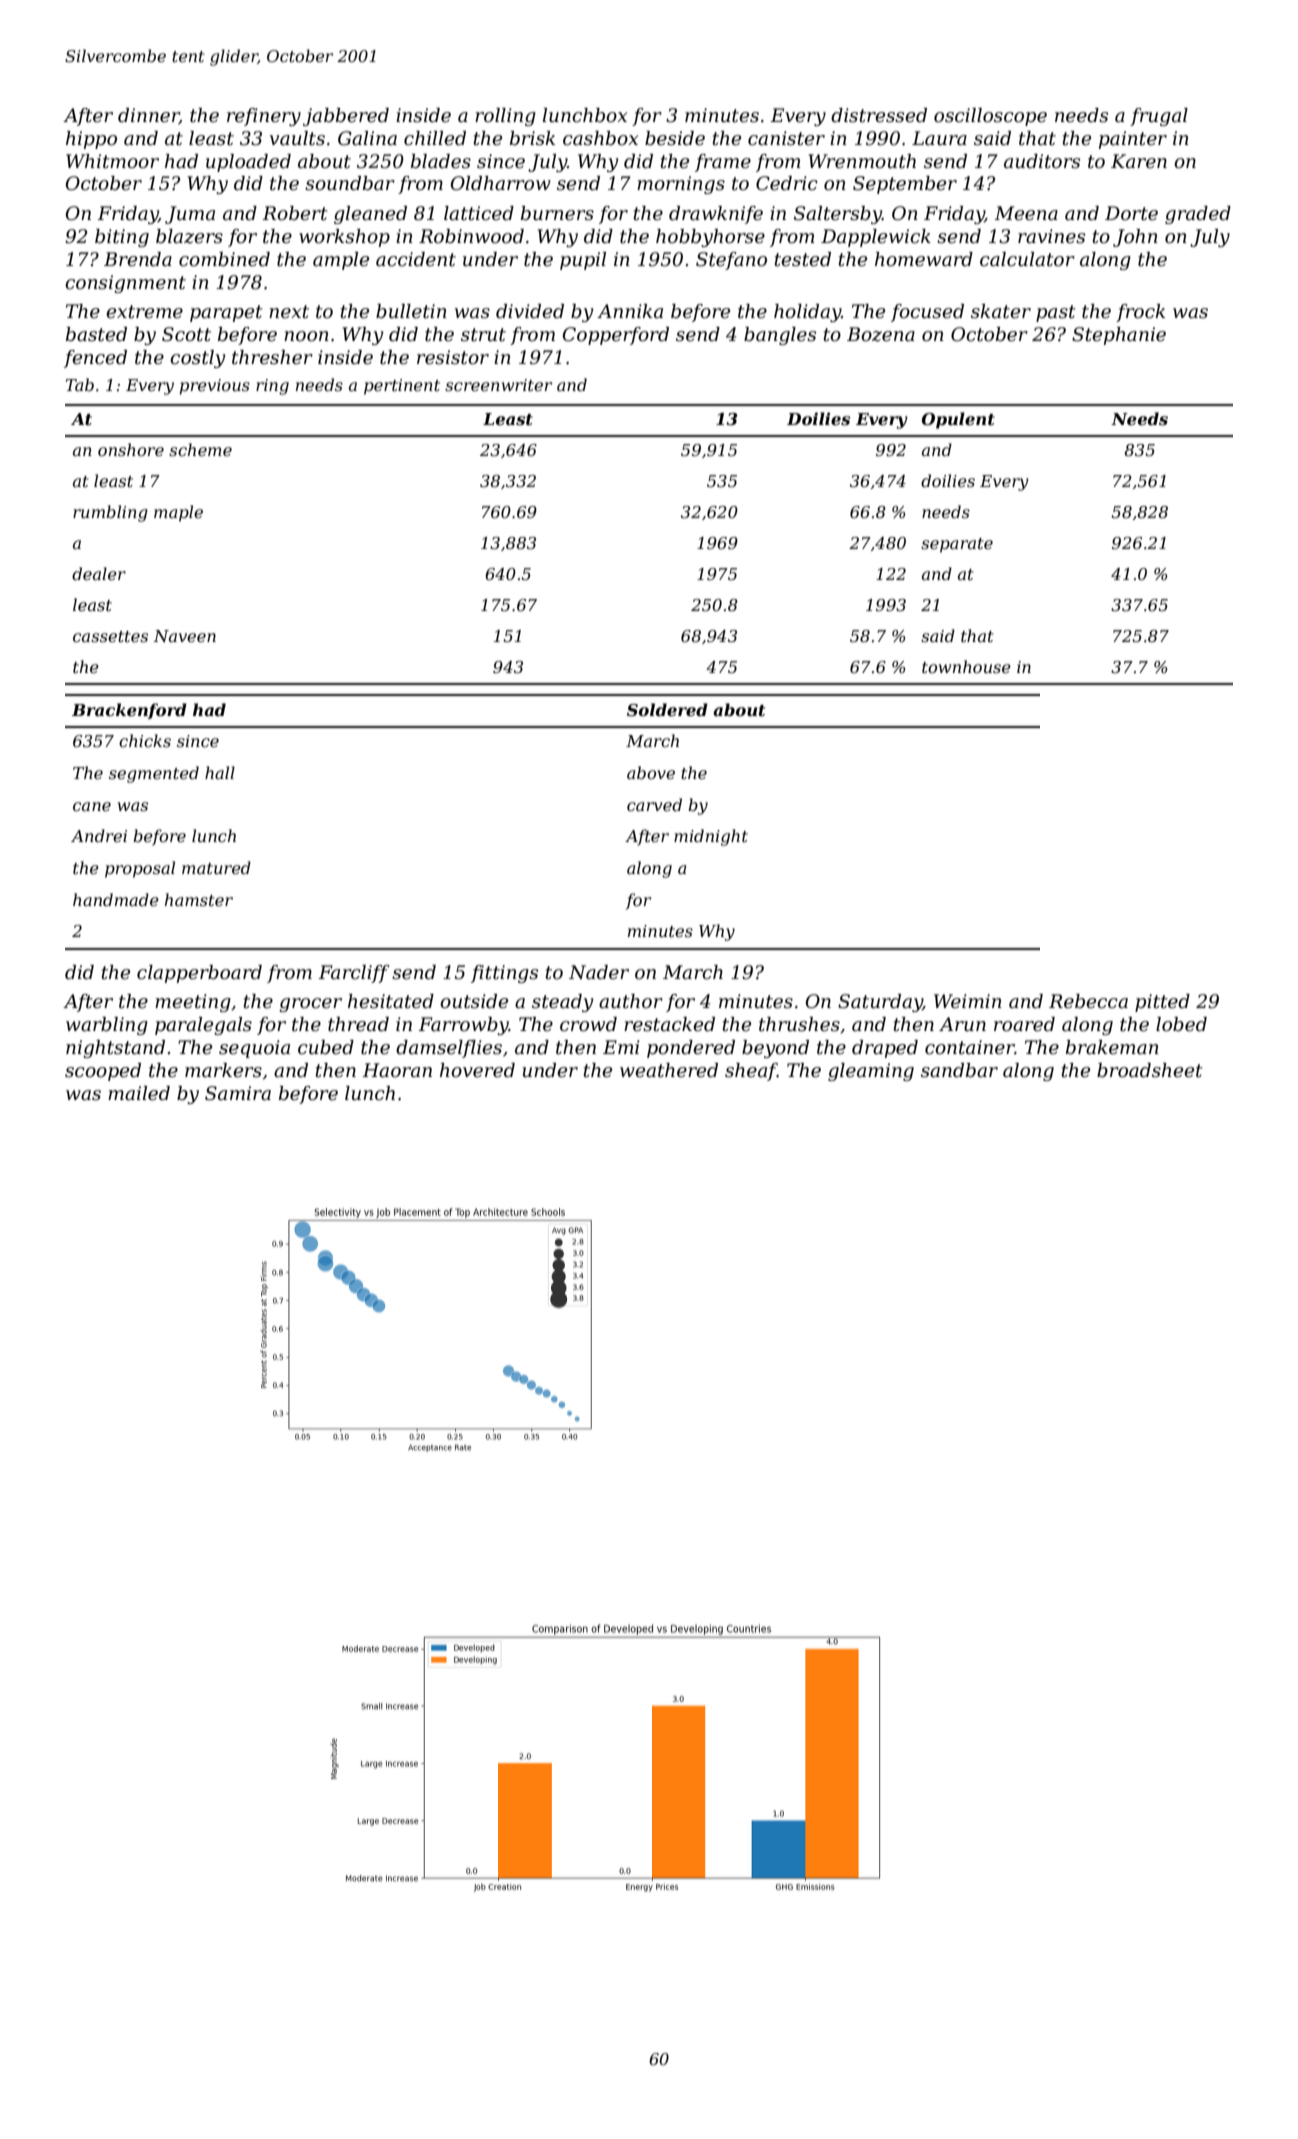 The height and width of the screenshot is (2139, 1298). Describe the element at coordinates (184, 636) in the screenshot. I see `Naveen` at that location.
